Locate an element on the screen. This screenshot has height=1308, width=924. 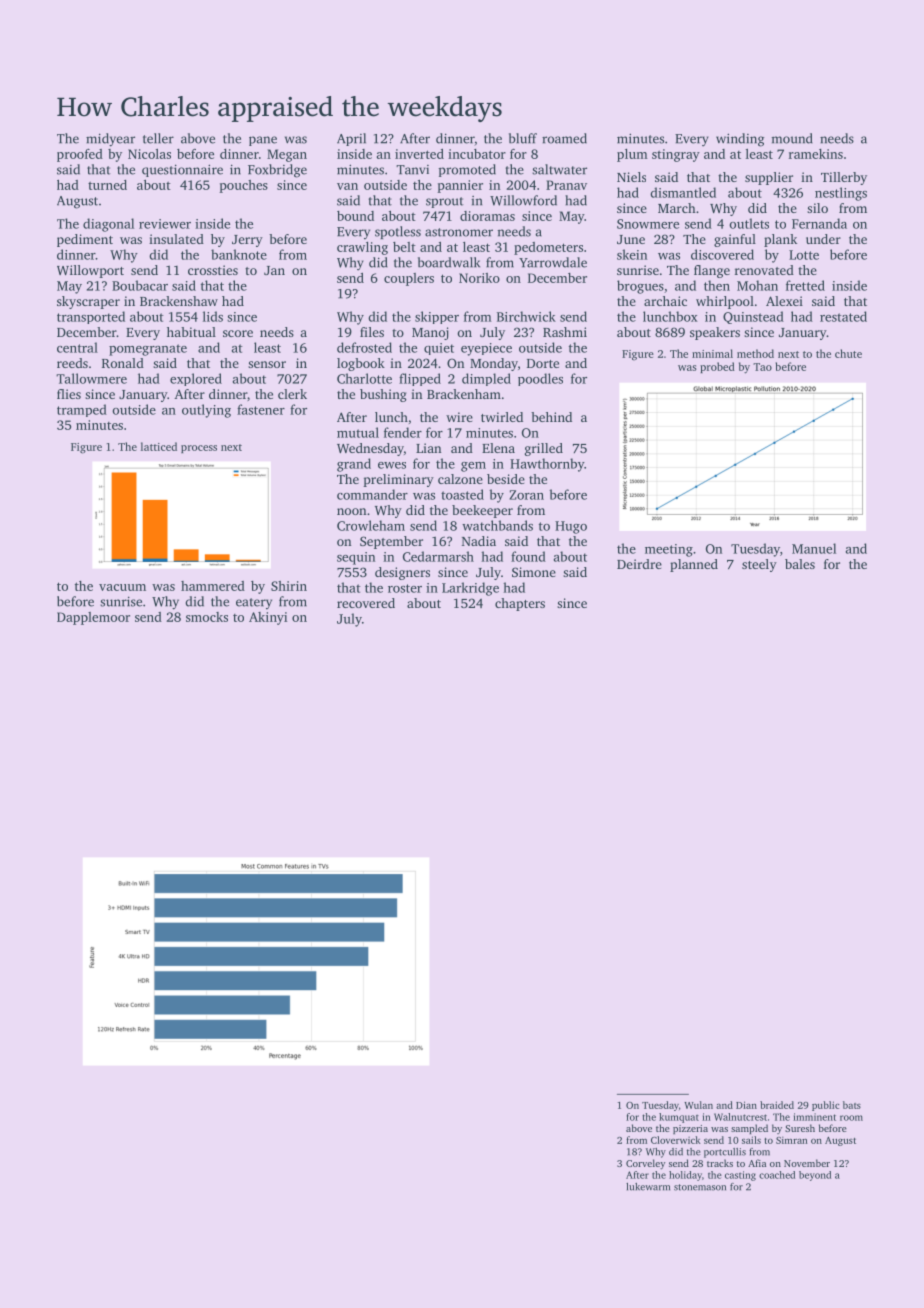
bushing is located at coordinates (383, 395).
